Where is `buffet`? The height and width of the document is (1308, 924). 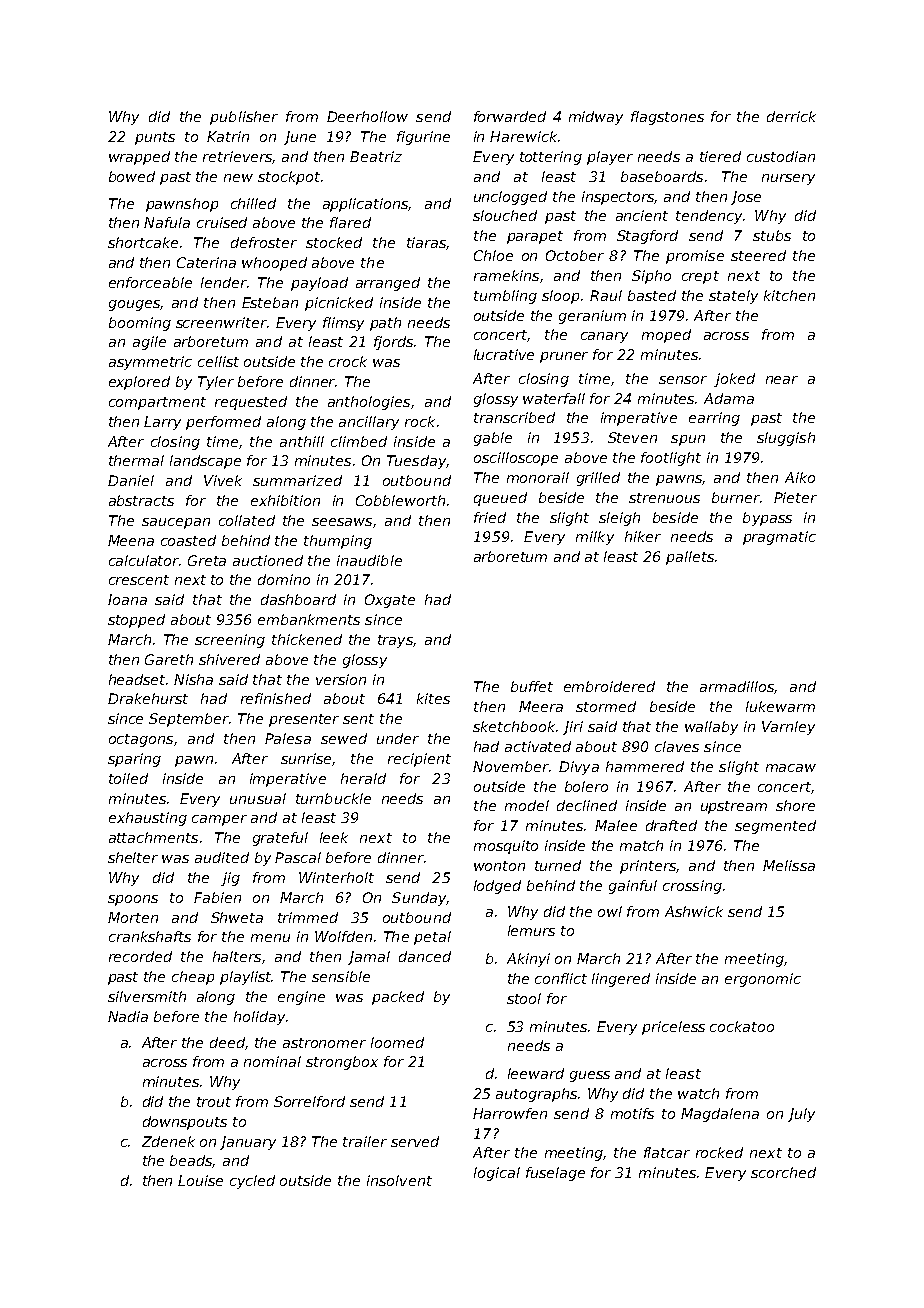
buffet is located at coordinates (532, 686).
